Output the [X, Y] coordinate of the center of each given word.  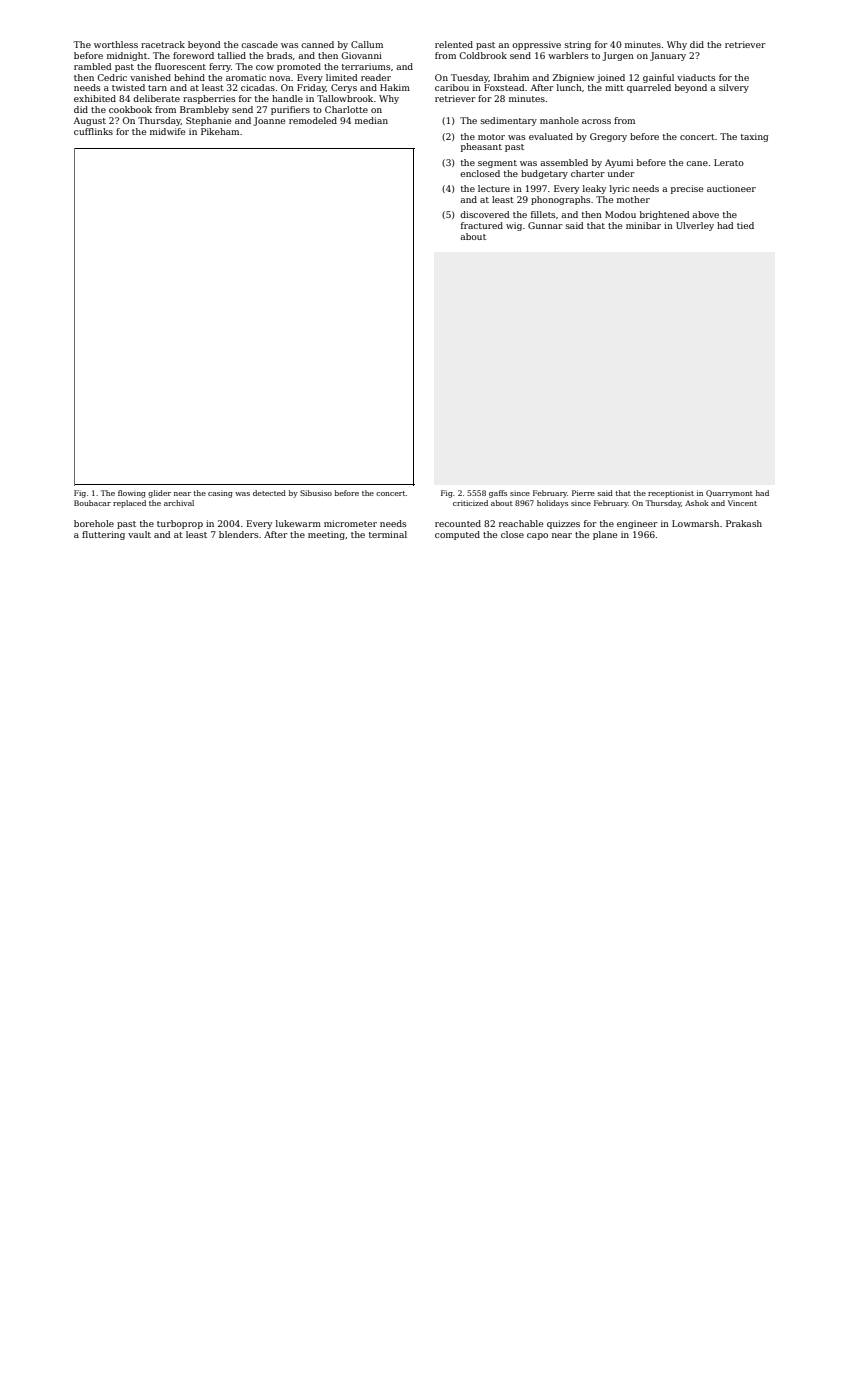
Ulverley [695, 226]
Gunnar [545, 225]
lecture [494, 188]
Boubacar [92, 503]
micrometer [350, 523]
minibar [643, 225]
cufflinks [93, 131]
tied [745, 225]
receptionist [671, 494]
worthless [116, 44]
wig [514, 226]
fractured [482, 225]
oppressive [536, 45]
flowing [132, 494]
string [578, 45]
